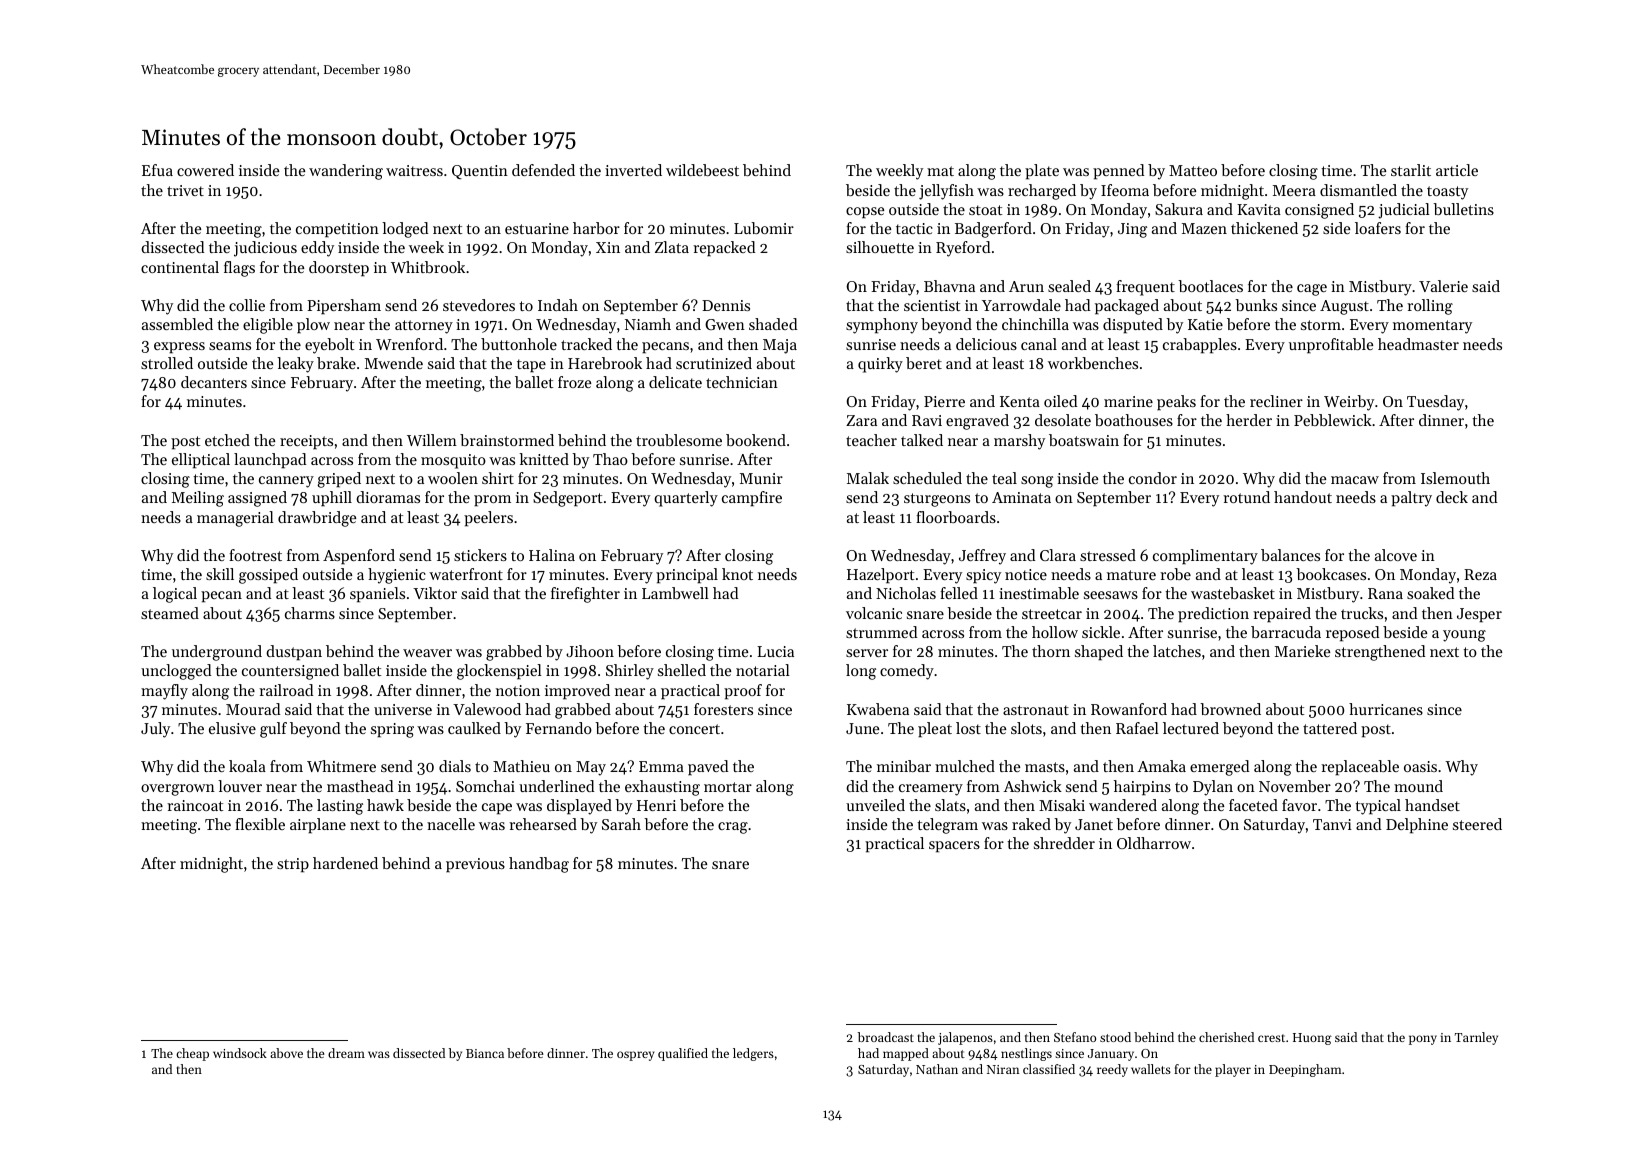 This page has width=1645, height=1163. What do you see at coordinates (752, 499) in the page?
I see `campfire` at bounding box center [752, 499].
